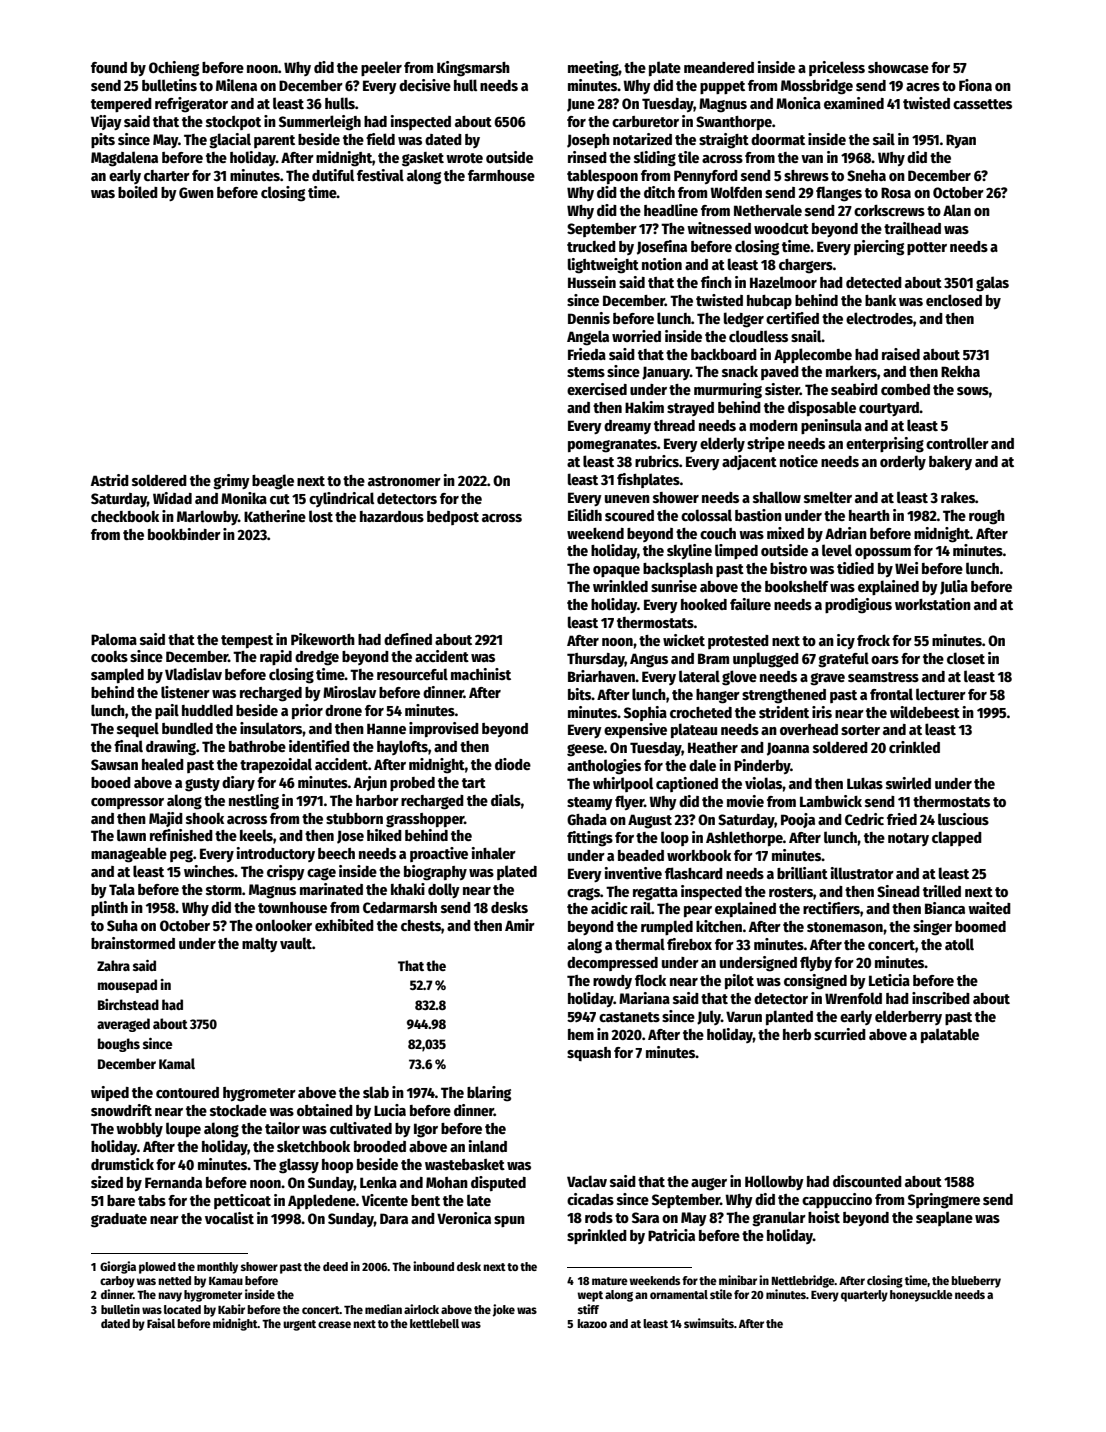  I want to click on kazoo, so click(592, 1323).
